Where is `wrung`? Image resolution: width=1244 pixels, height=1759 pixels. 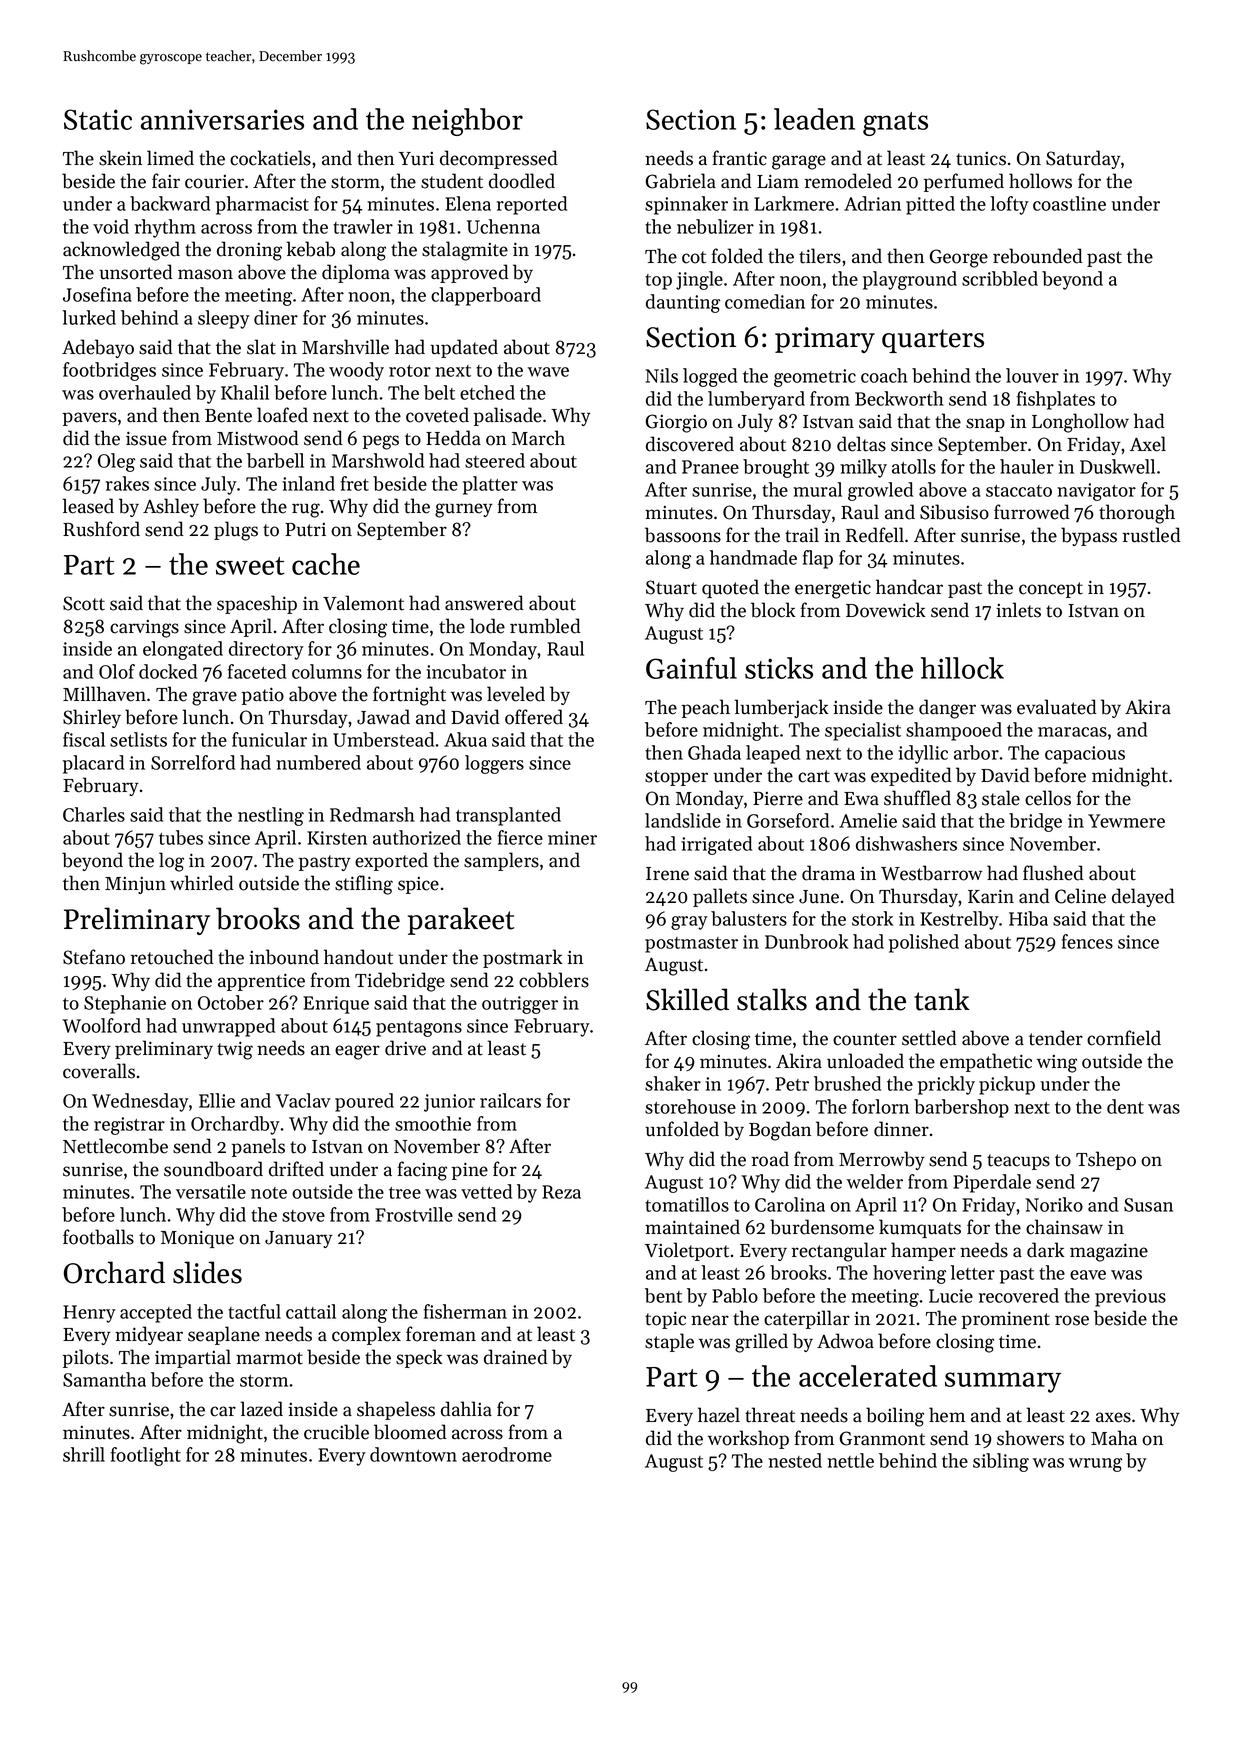
wrung is located at coordinates (1095, 1465).
